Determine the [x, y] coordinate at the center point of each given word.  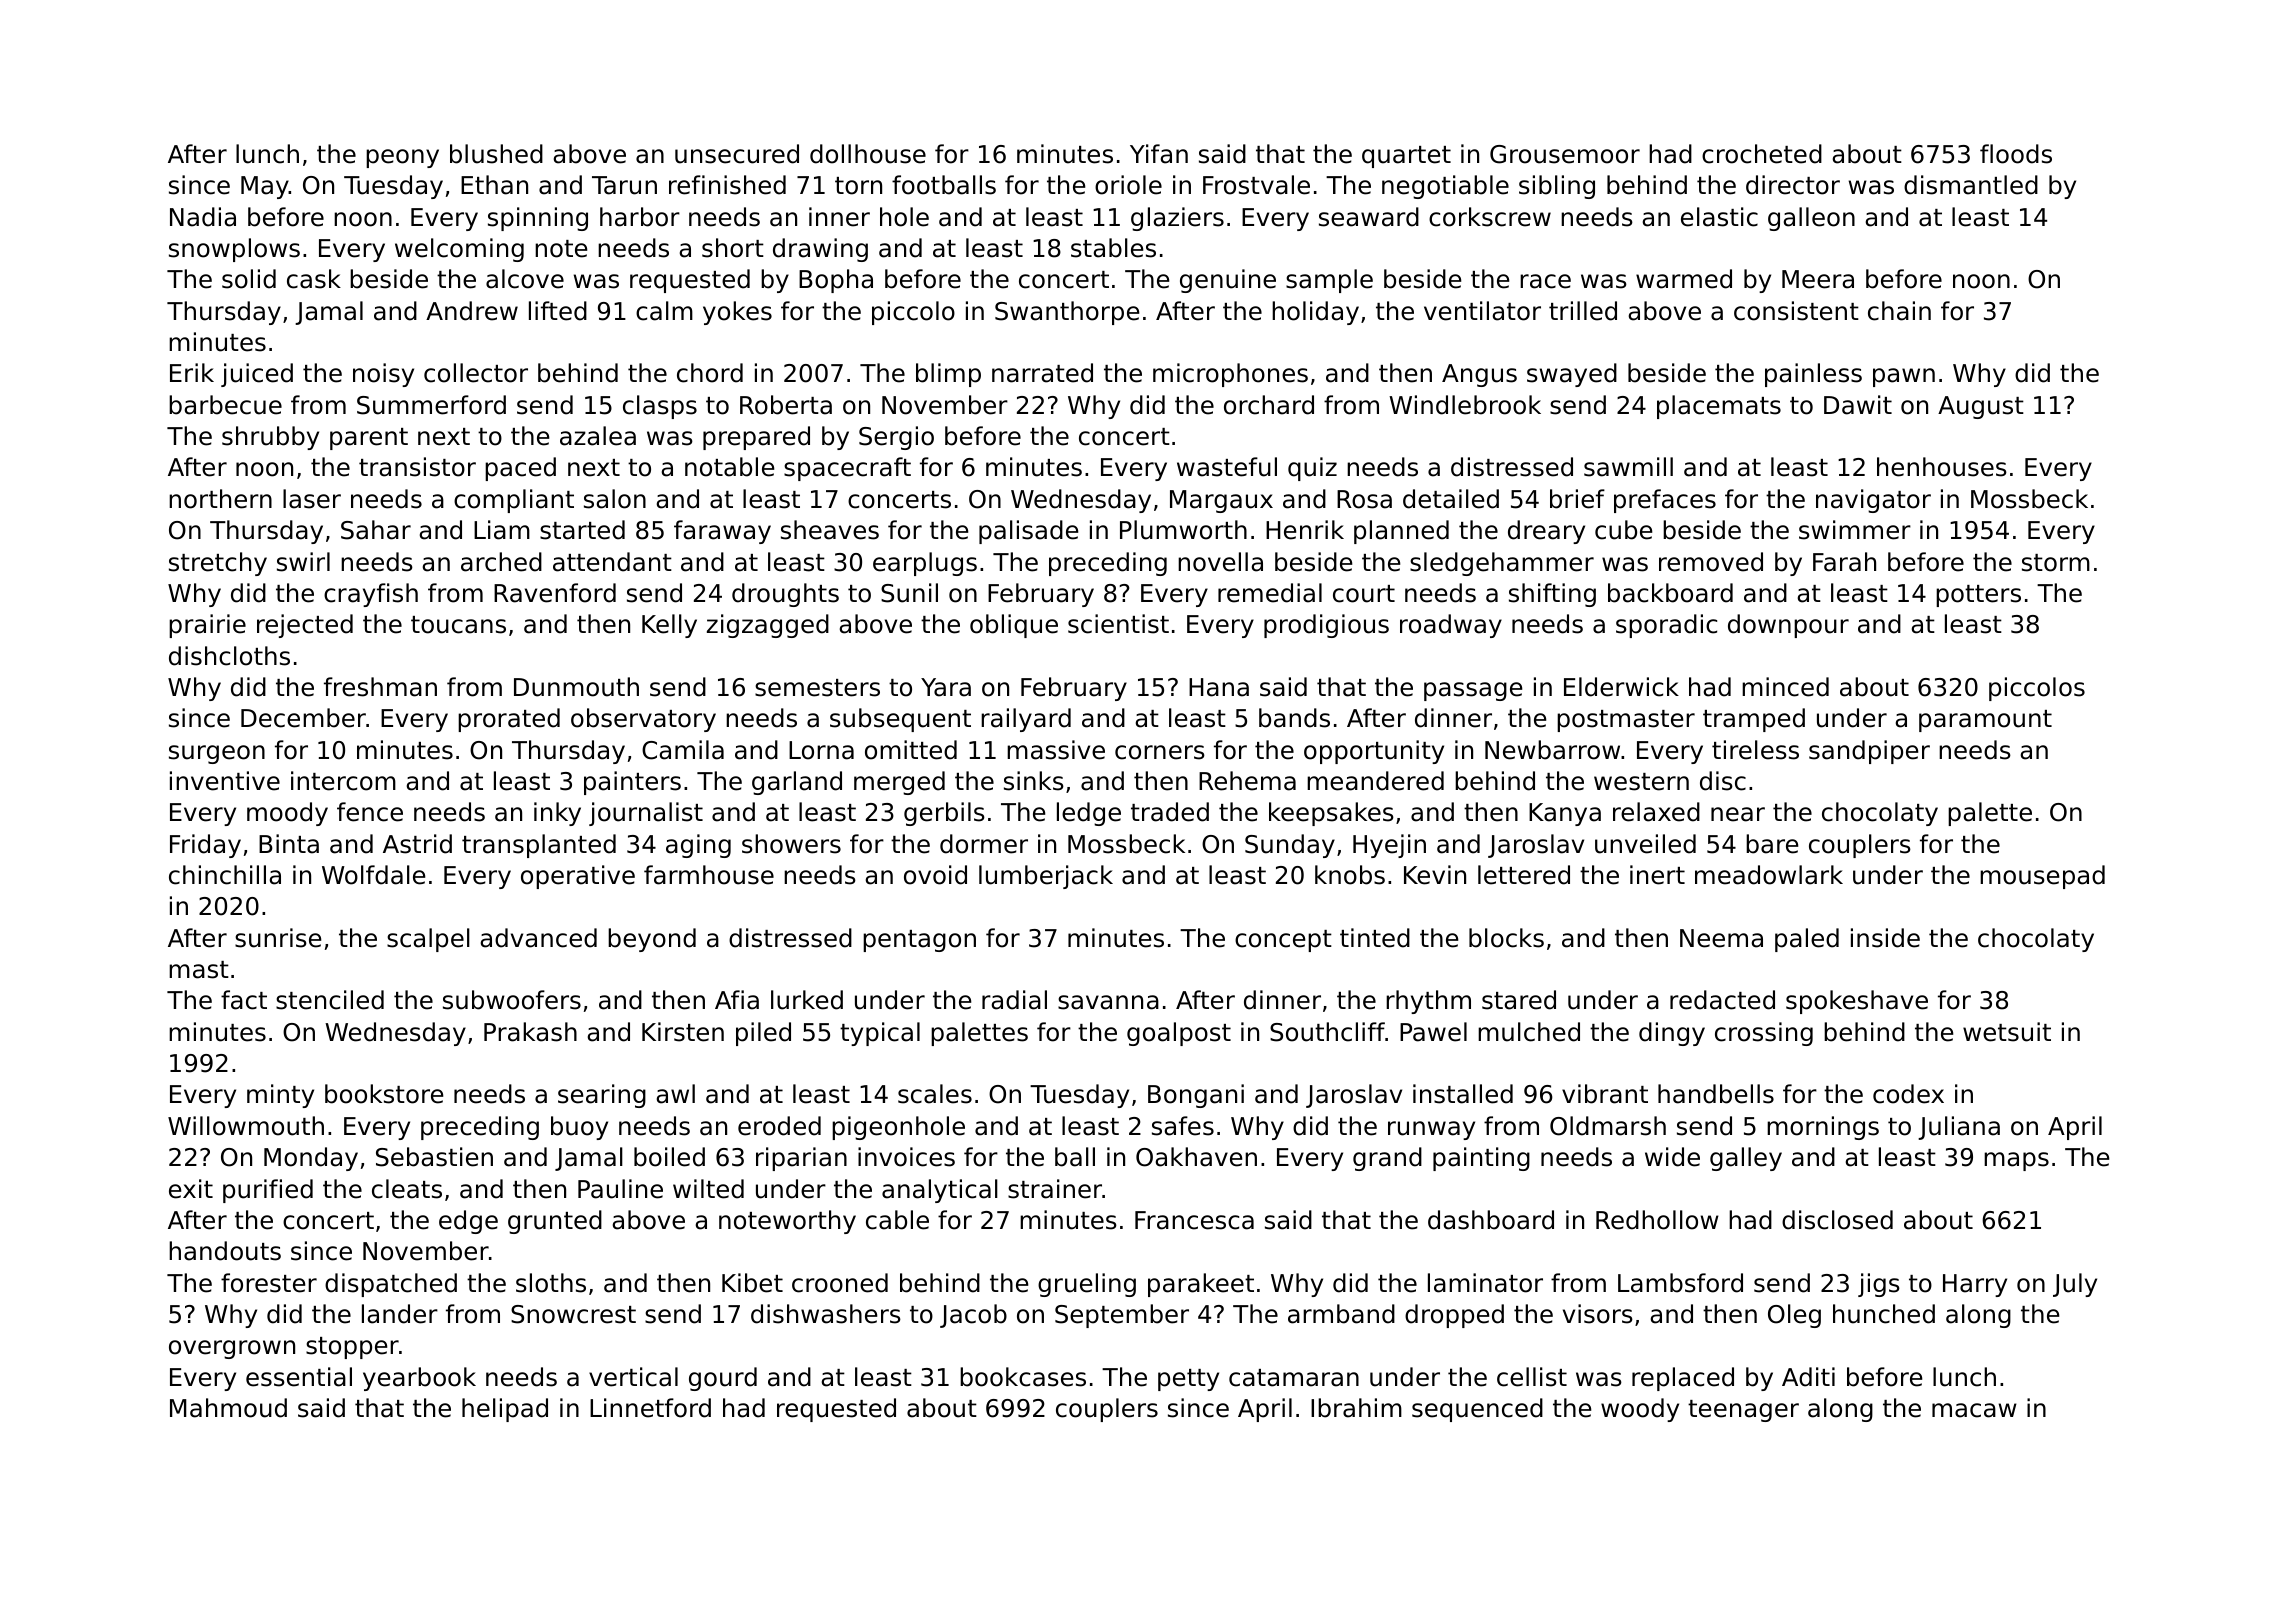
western [1641, 782]
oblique [1014, 626]
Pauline [620, 1189]
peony [402, 158]
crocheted [1762, 154]
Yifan [1159, 154]
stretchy [218, 564]
